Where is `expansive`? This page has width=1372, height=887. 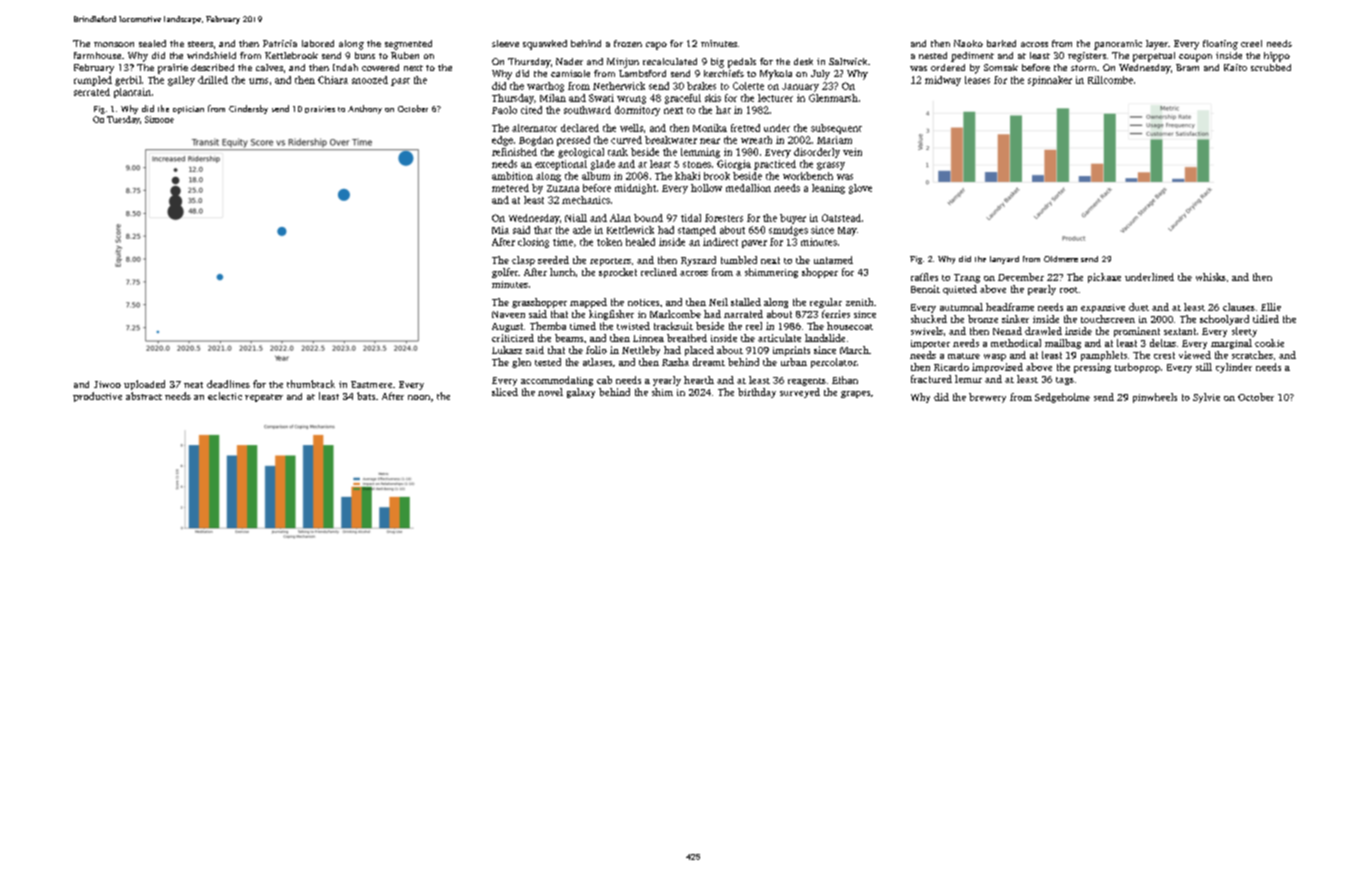
expansive is located at coordinates (1103, 308).
